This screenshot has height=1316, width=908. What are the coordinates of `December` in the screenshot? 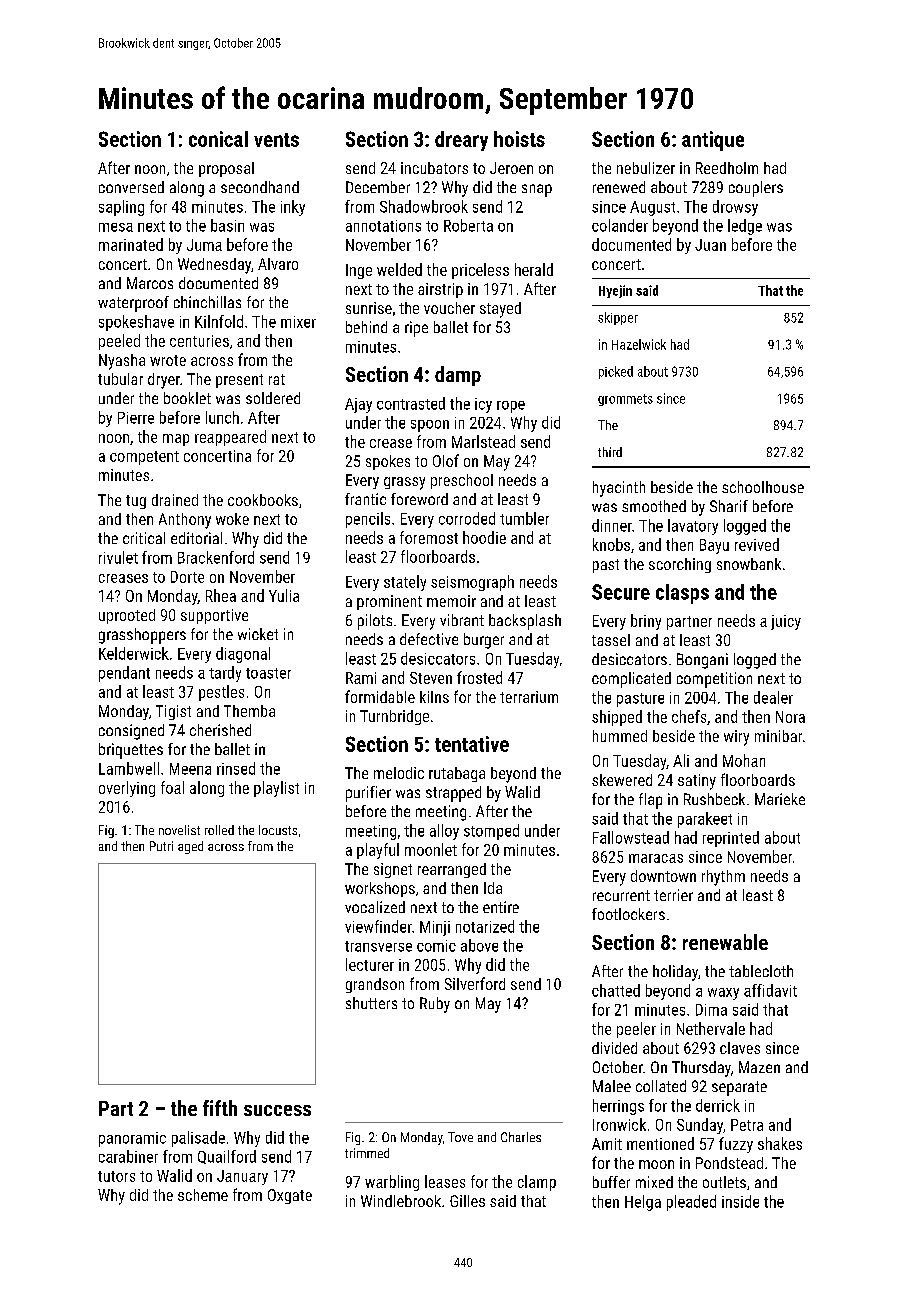 It's located at (378, 187).
